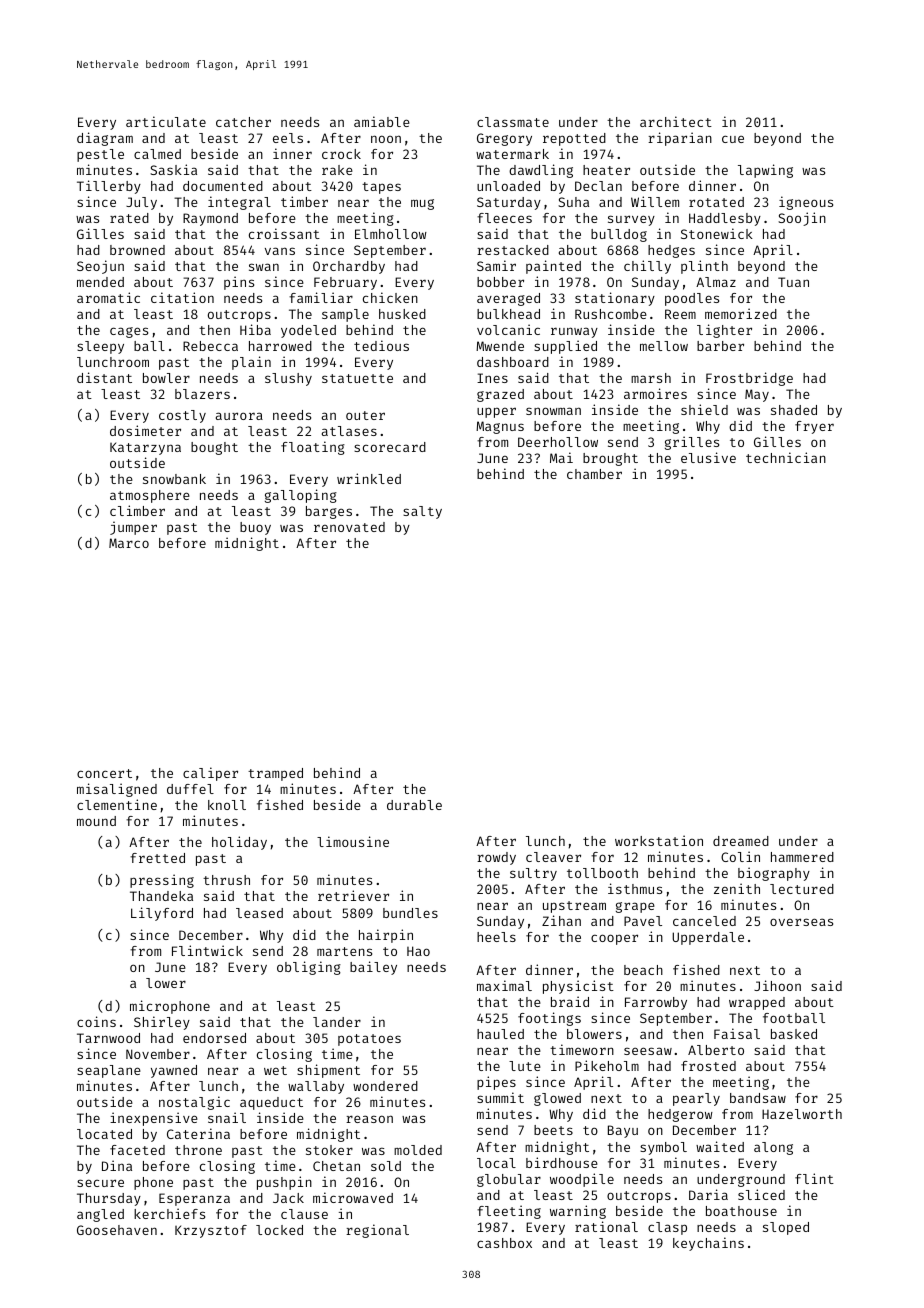 The width and height of the image is (924, 1308). I want to click on mound, so click(96, 821).
